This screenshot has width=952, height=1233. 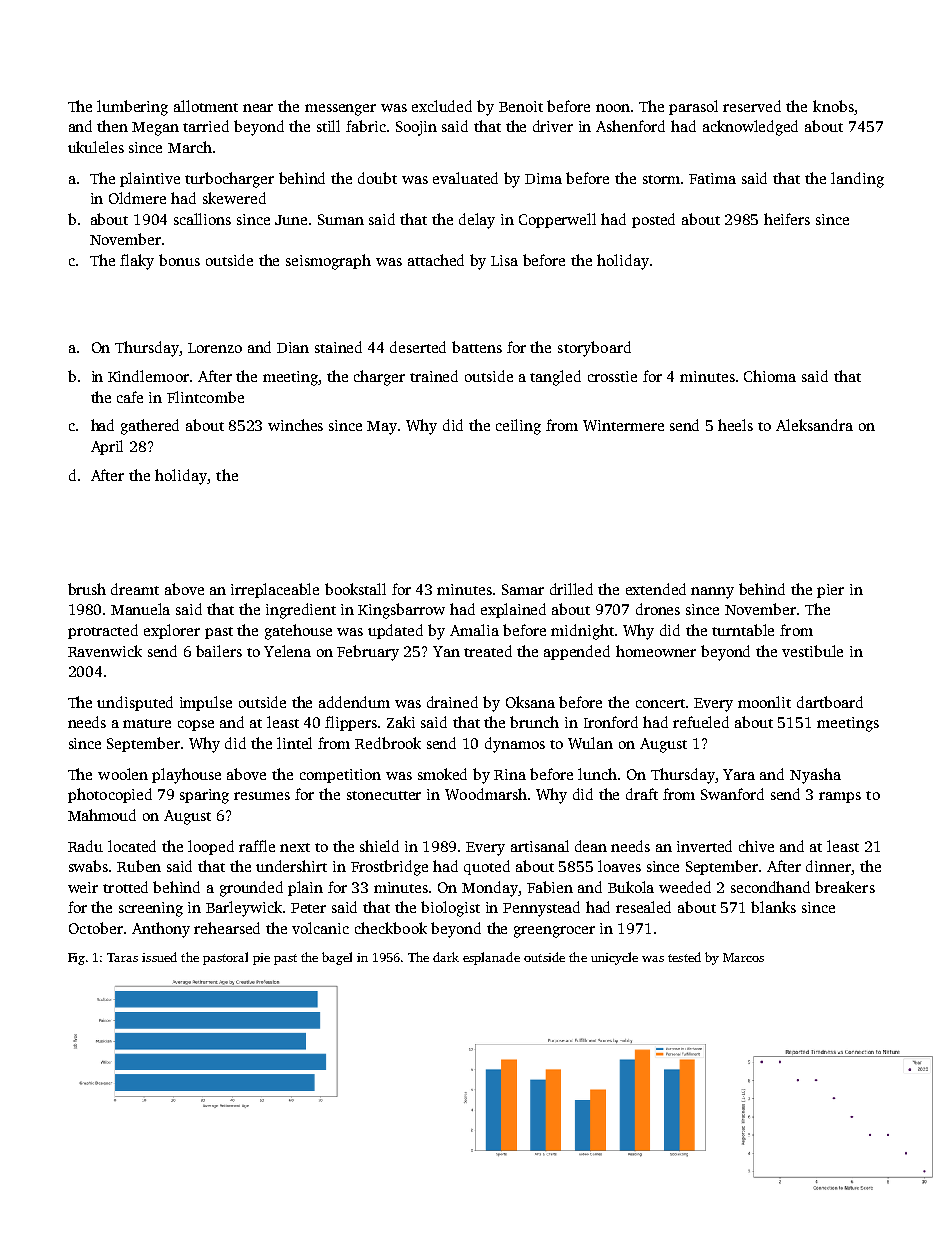 What do you see at coordinates (446, 651) in the screenshot?
I see `Yan` at bounding box center [446, 651].
